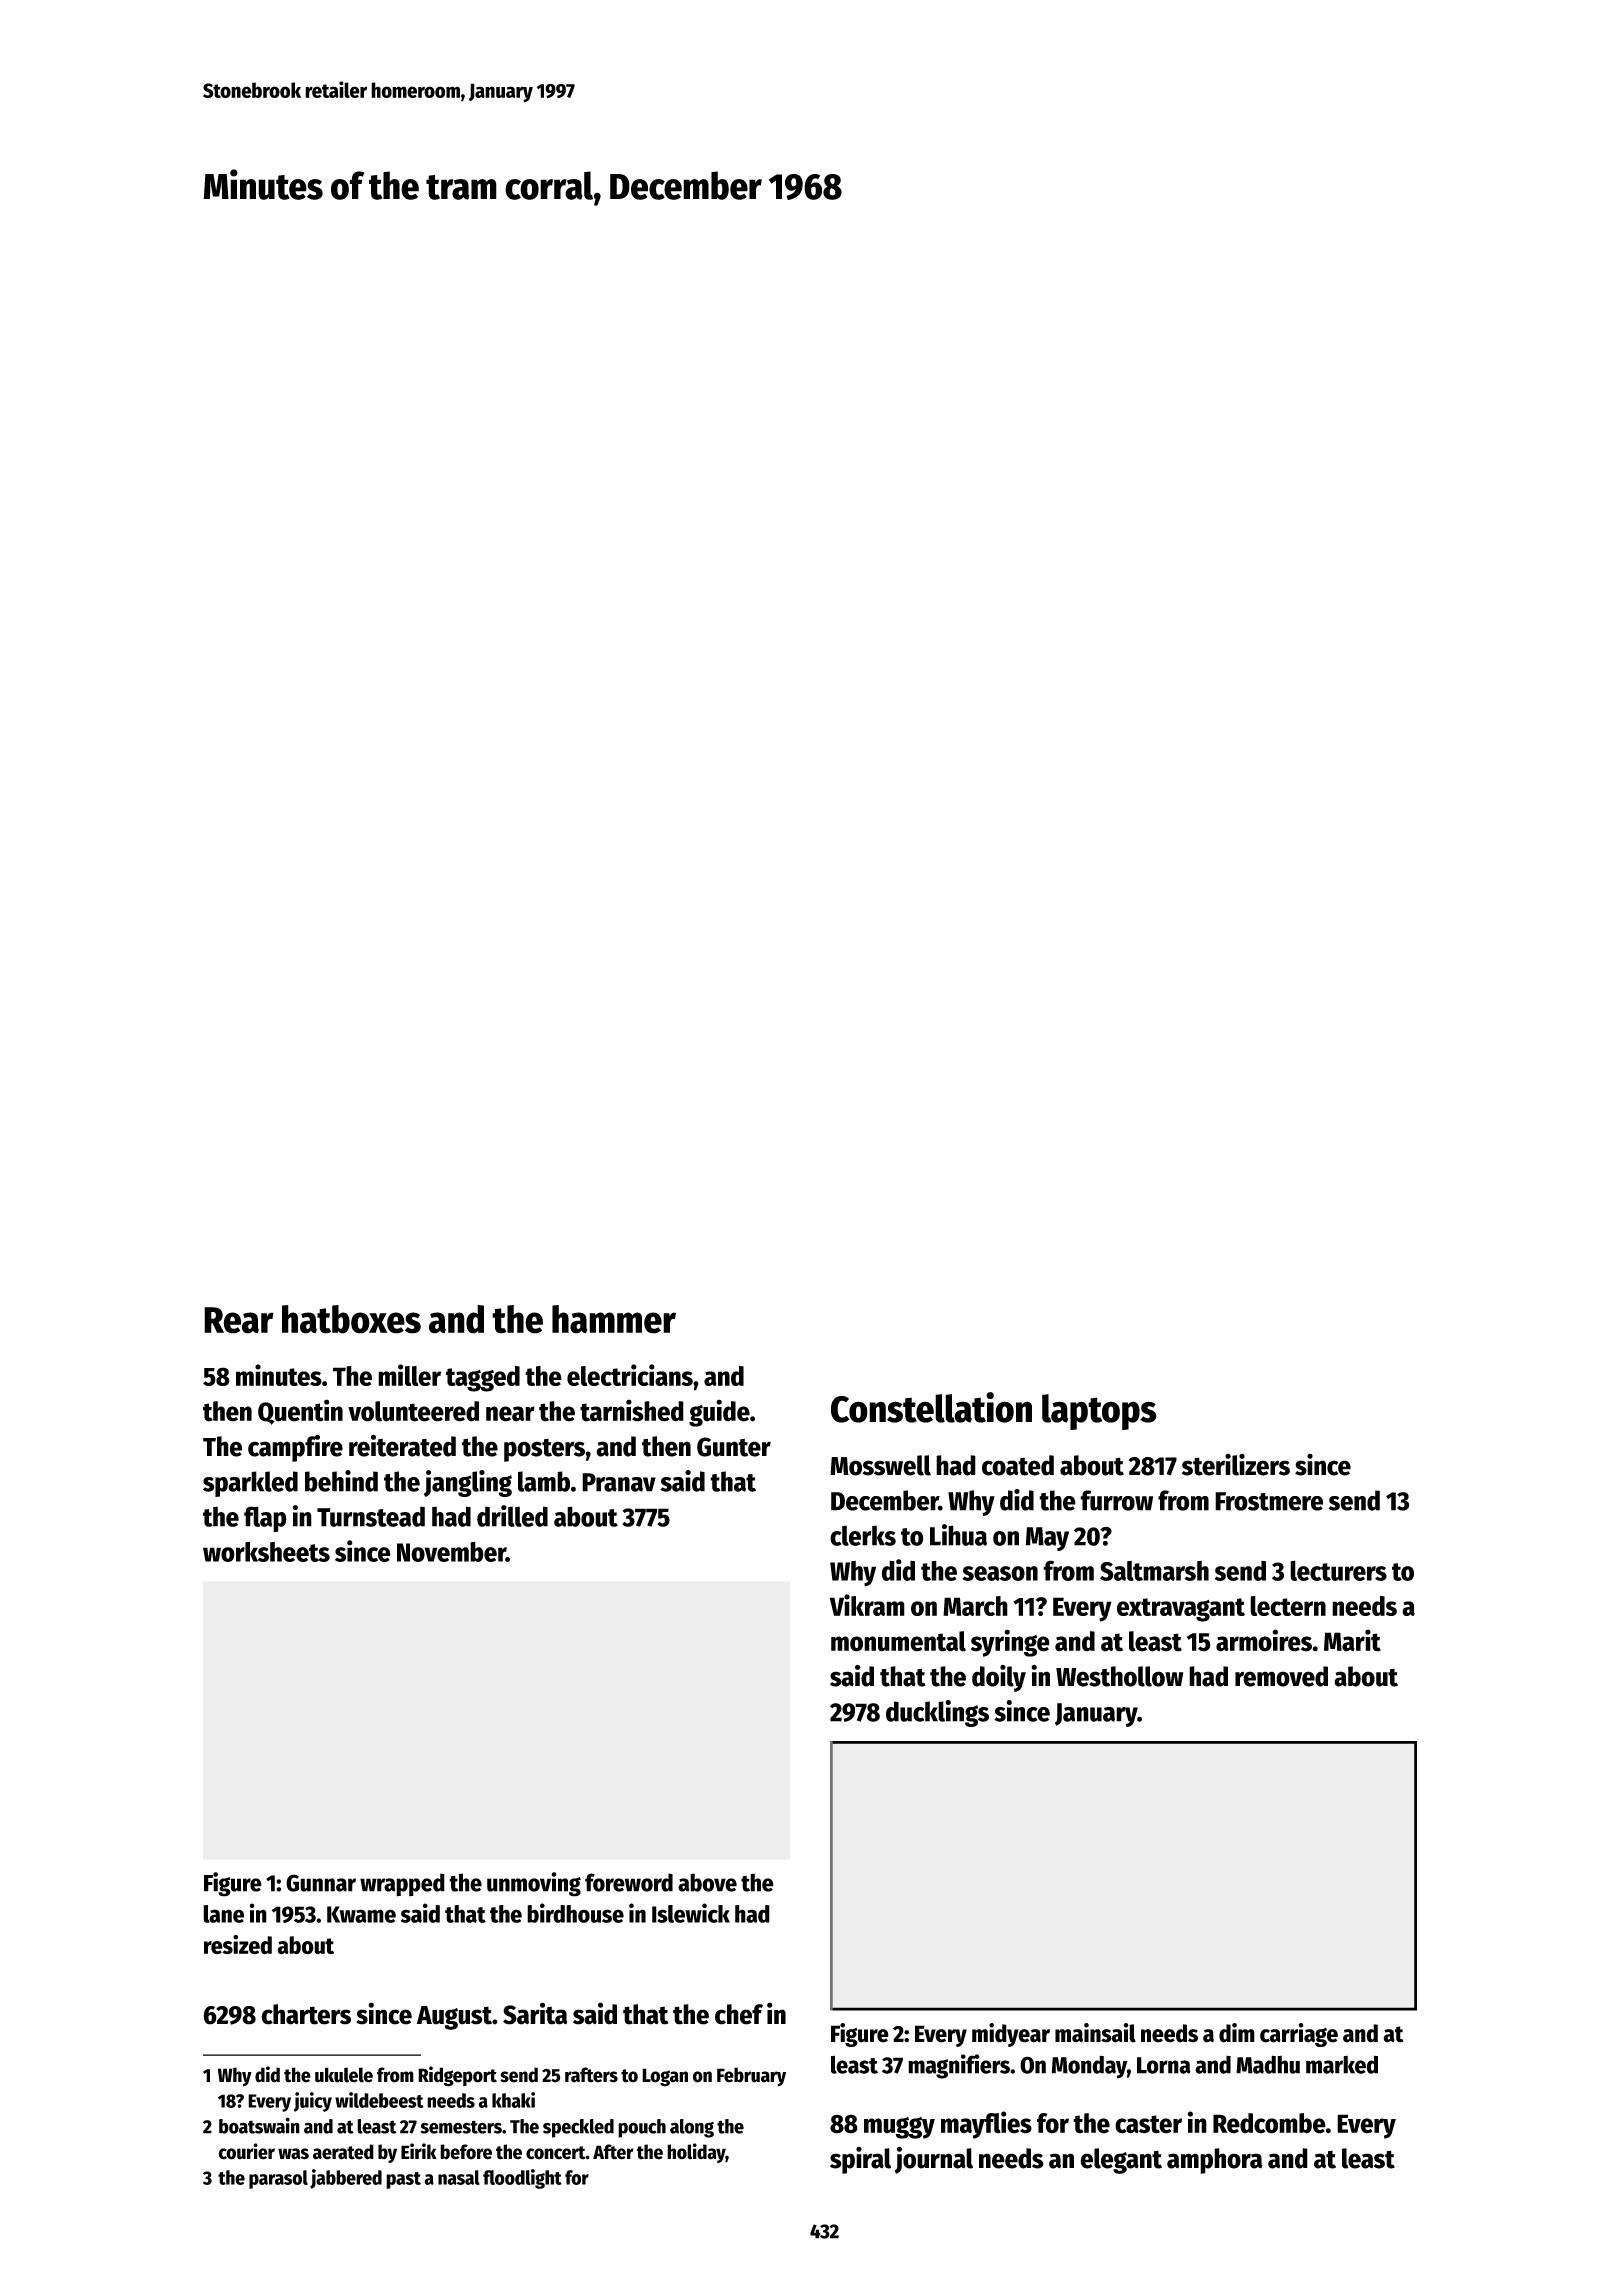 The width and height of the page is (1620, 2292). I want to click on November, so click(451, 1552).
